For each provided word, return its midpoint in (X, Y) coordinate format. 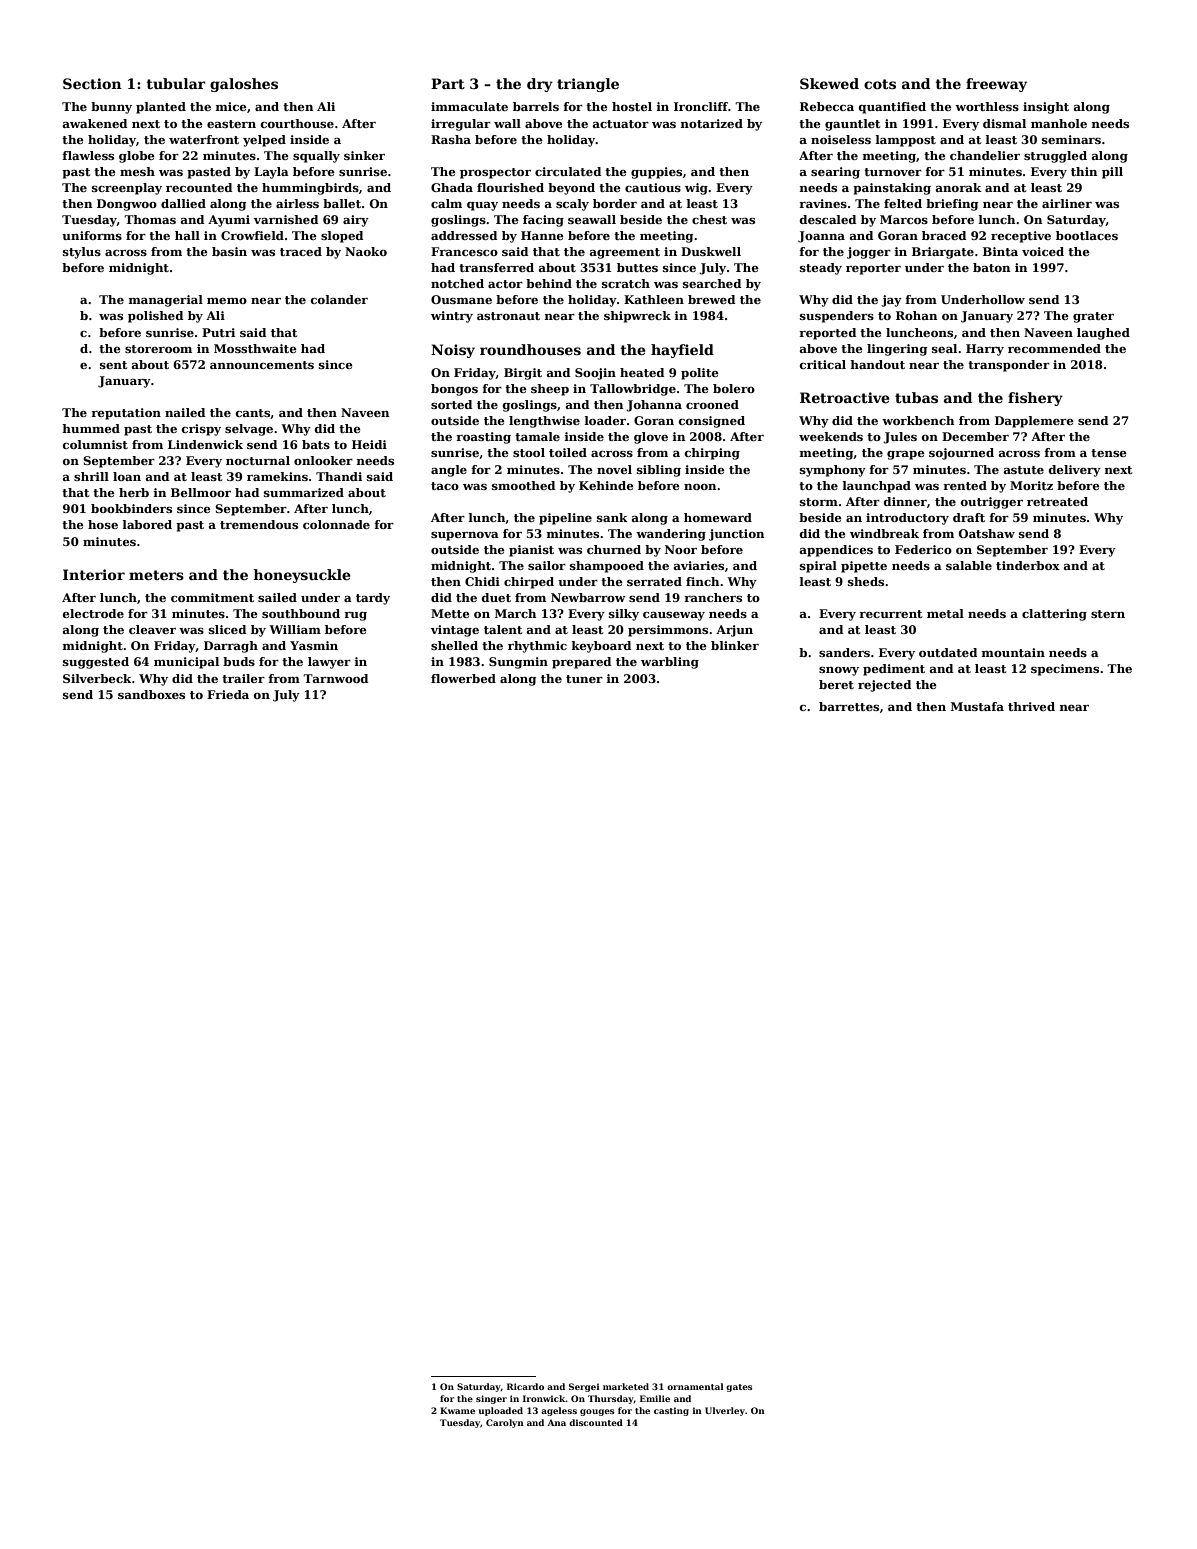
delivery (1075, 471)
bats (316, 444)
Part (448, 83)
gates (739, 1388)
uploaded (500, 1411)
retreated (1057, 501)
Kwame (457, 1410)
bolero (734, 388)
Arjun (734, 631)
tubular (176, 83)
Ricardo (525, 1386)
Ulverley (725, 1411)
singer (491, 1399)
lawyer (329, 663)
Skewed (829, 83)
